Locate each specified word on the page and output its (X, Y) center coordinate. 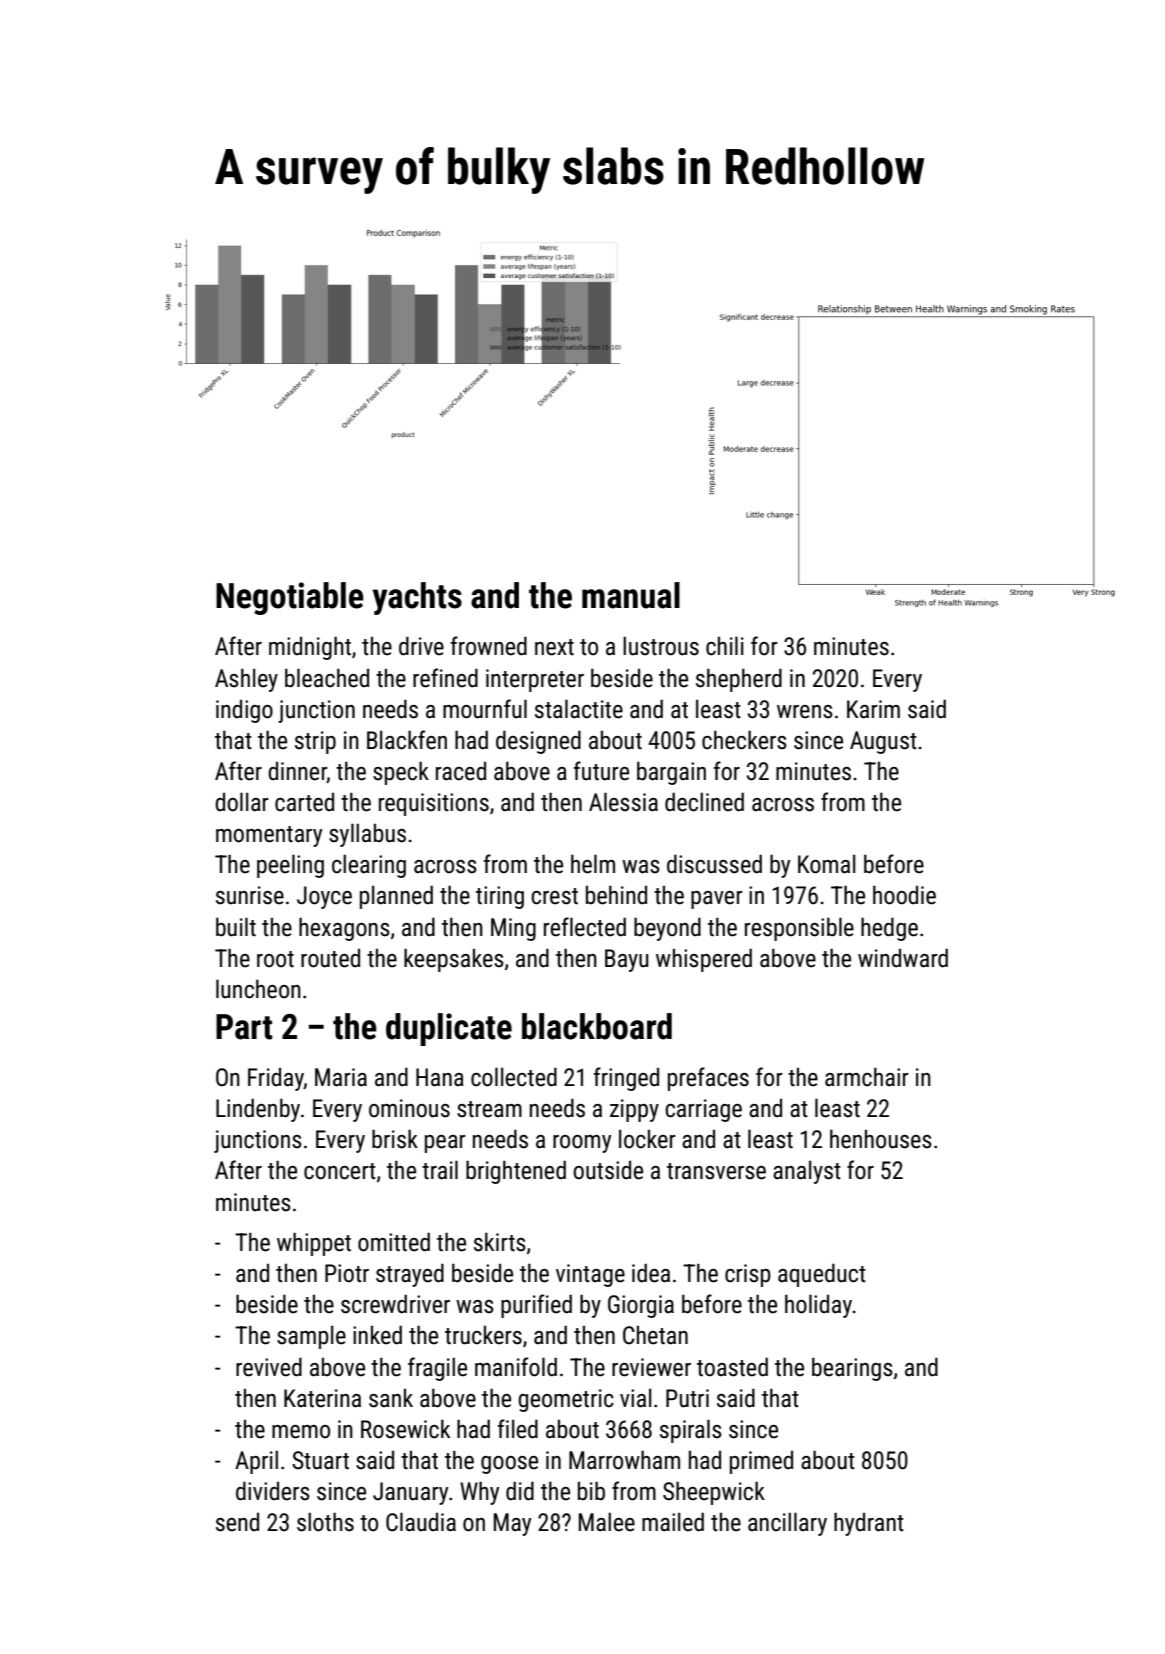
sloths (325, 1522)
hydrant (869, 1524)
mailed (673, 1522)
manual (631, 595)
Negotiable (290, 598)
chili (725, 646)
